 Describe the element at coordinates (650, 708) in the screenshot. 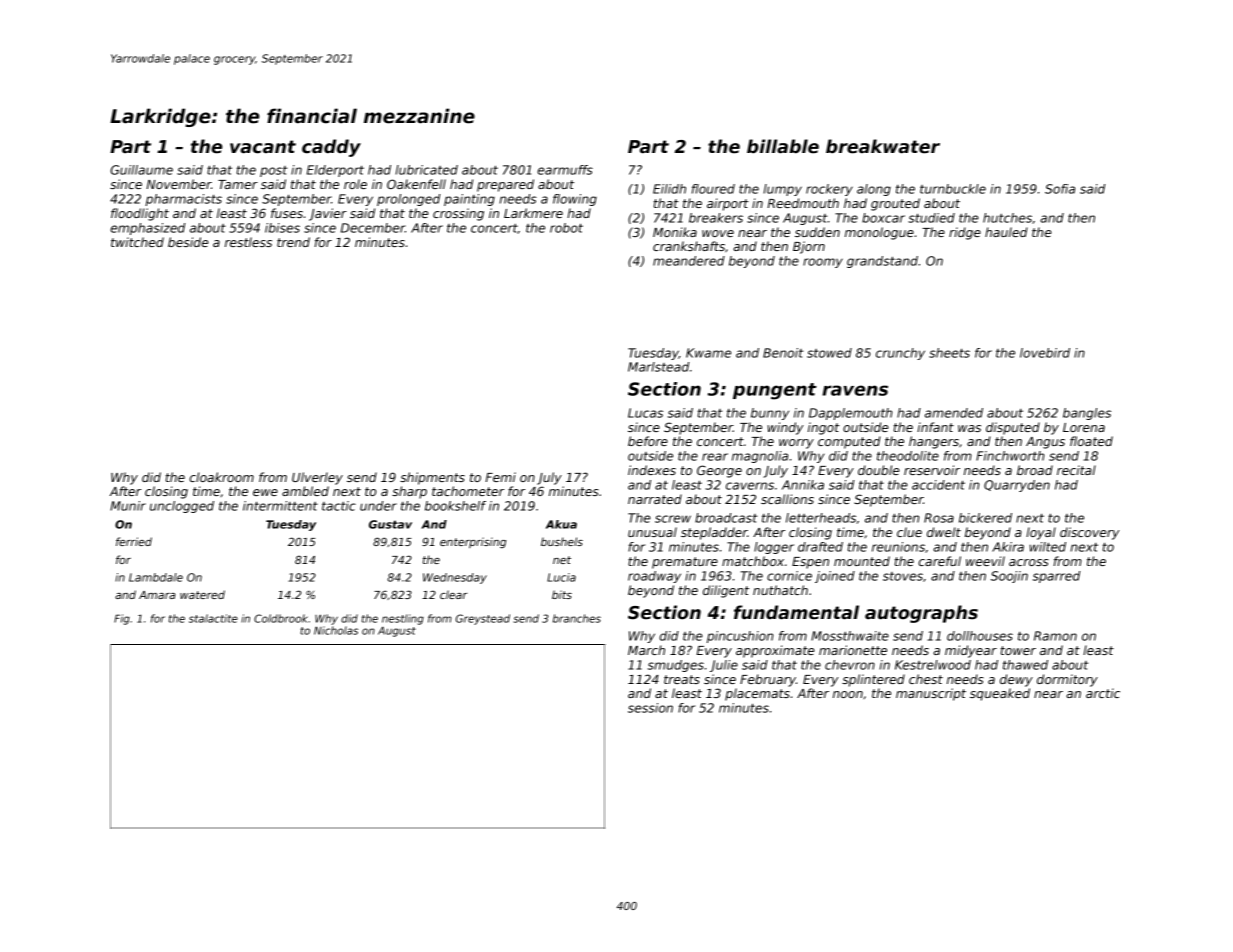

I see `session` at that location.
